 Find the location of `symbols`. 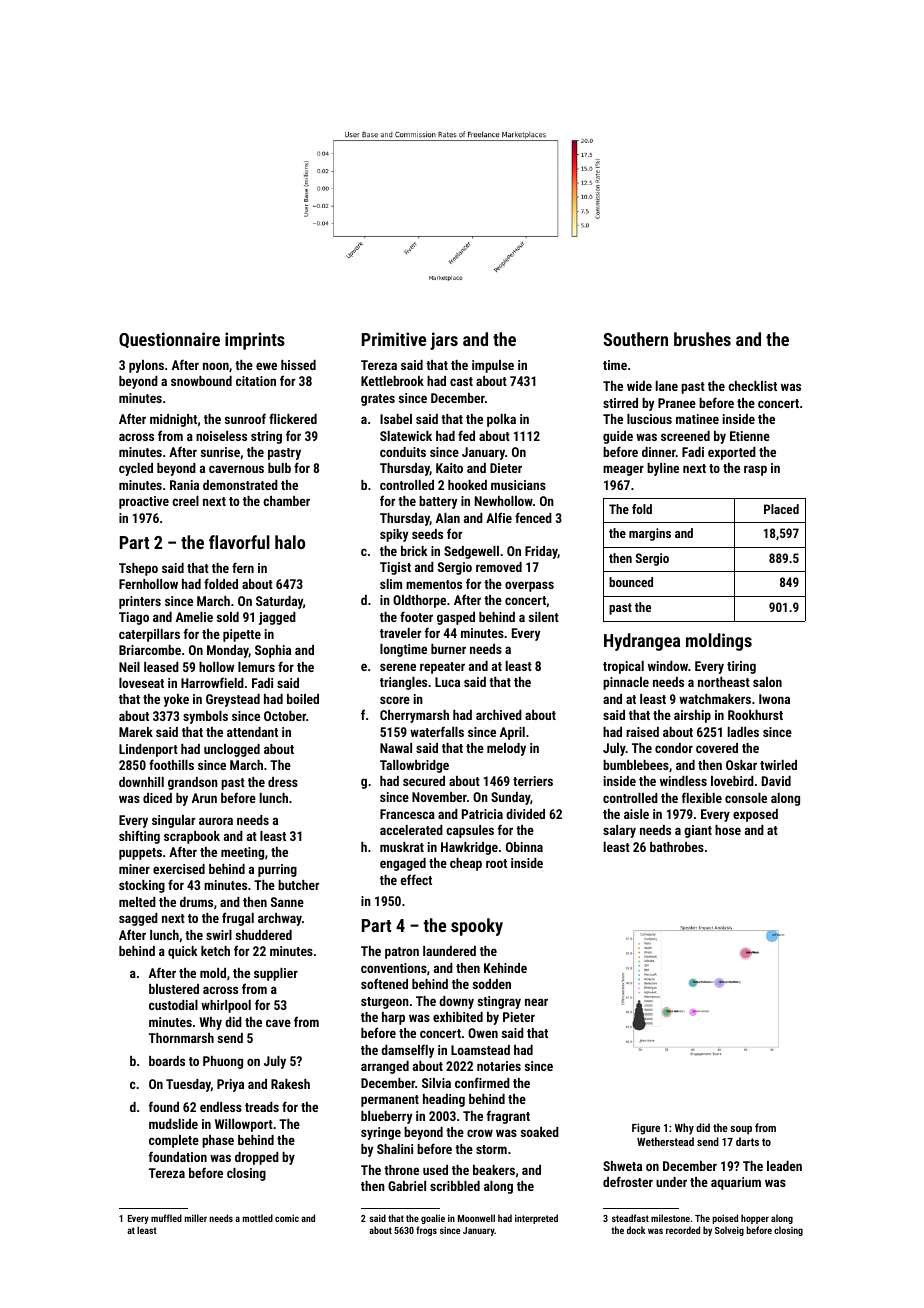

symbols is located at coordinates (205, 717).
